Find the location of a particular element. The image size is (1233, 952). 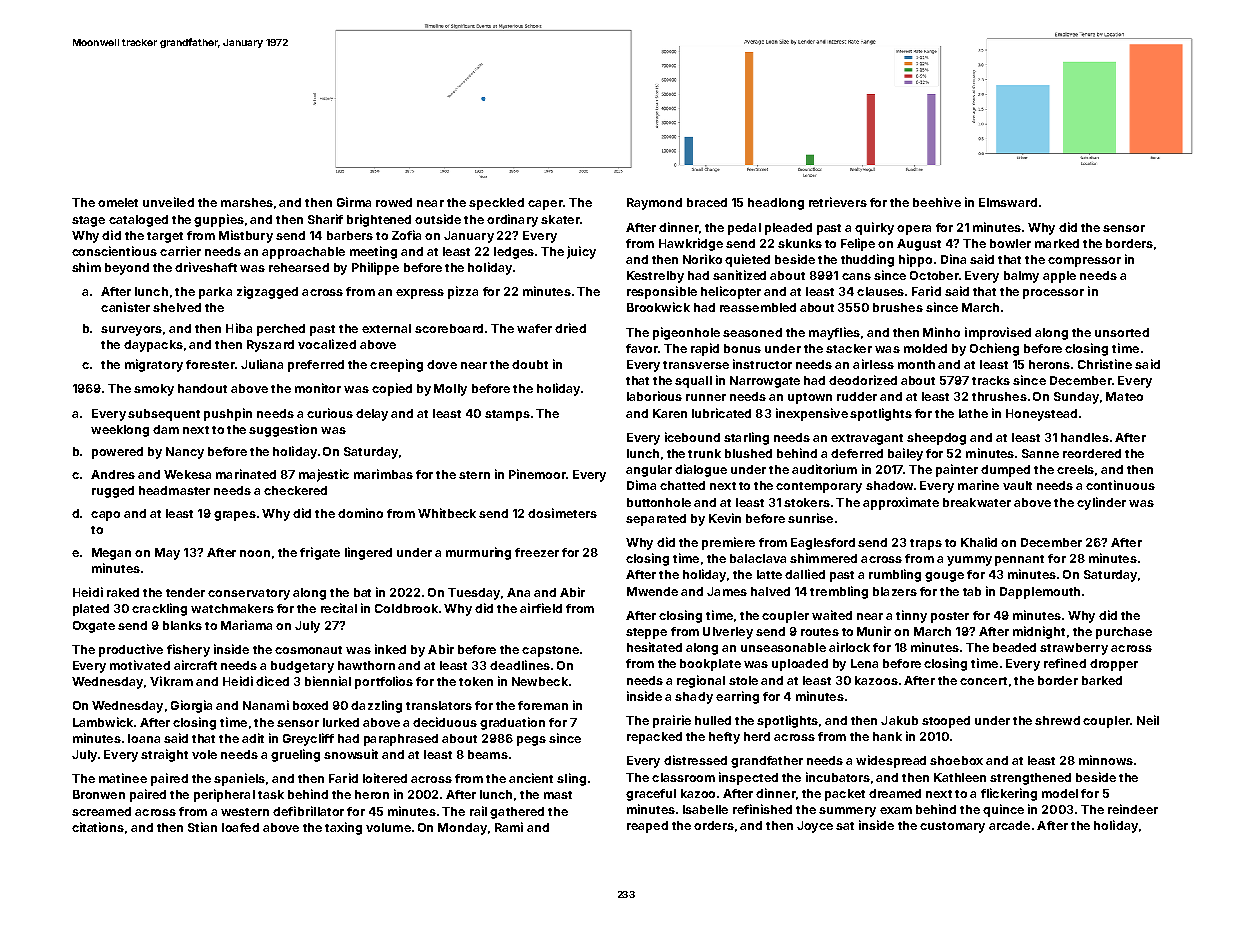

Newbeck is located at coordinates (540, 681).
